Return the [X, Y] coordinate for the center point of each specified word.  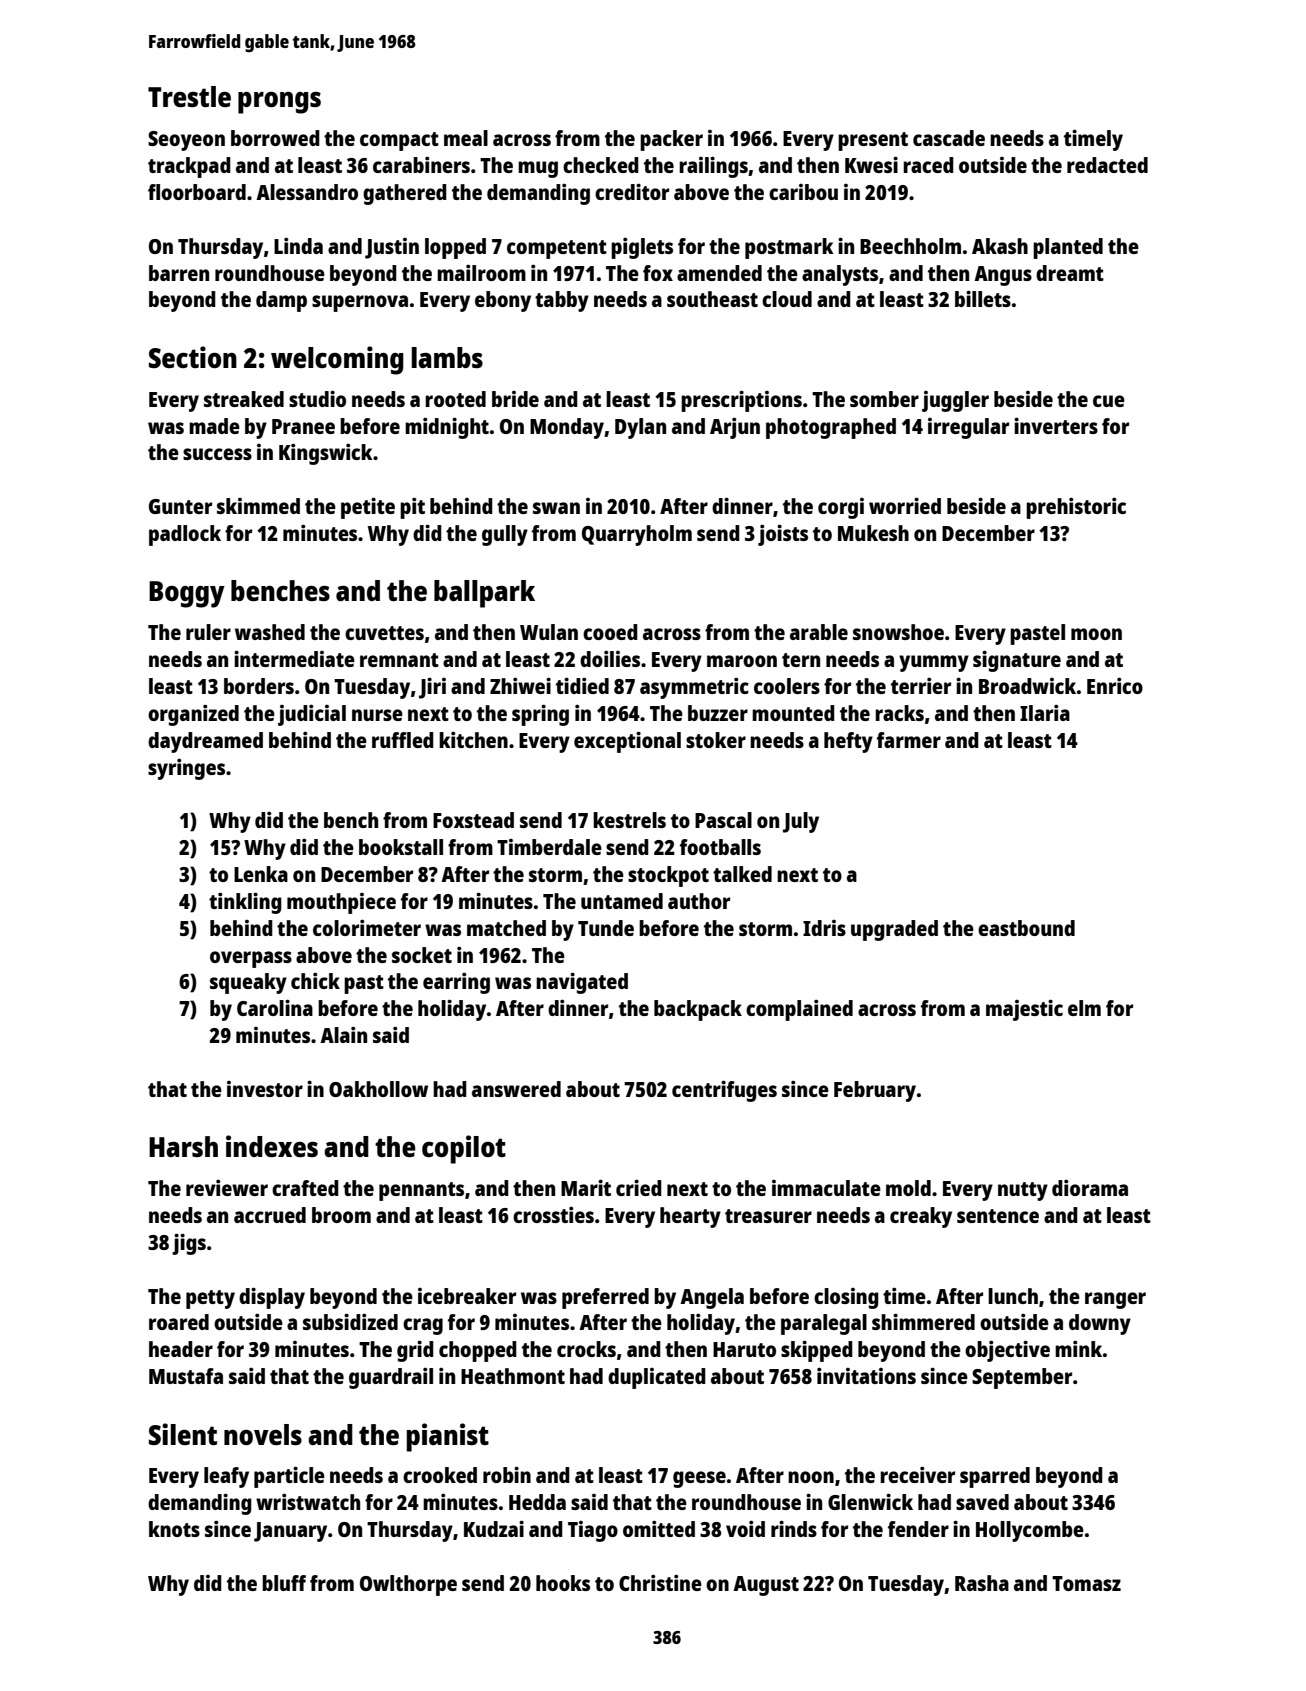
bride [515, 399]
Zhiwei [520, 685]
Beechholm [910, 246]
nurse [377, 715]
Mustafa [186, 1376]
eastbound [1026, 928]
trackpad [189, 167]
